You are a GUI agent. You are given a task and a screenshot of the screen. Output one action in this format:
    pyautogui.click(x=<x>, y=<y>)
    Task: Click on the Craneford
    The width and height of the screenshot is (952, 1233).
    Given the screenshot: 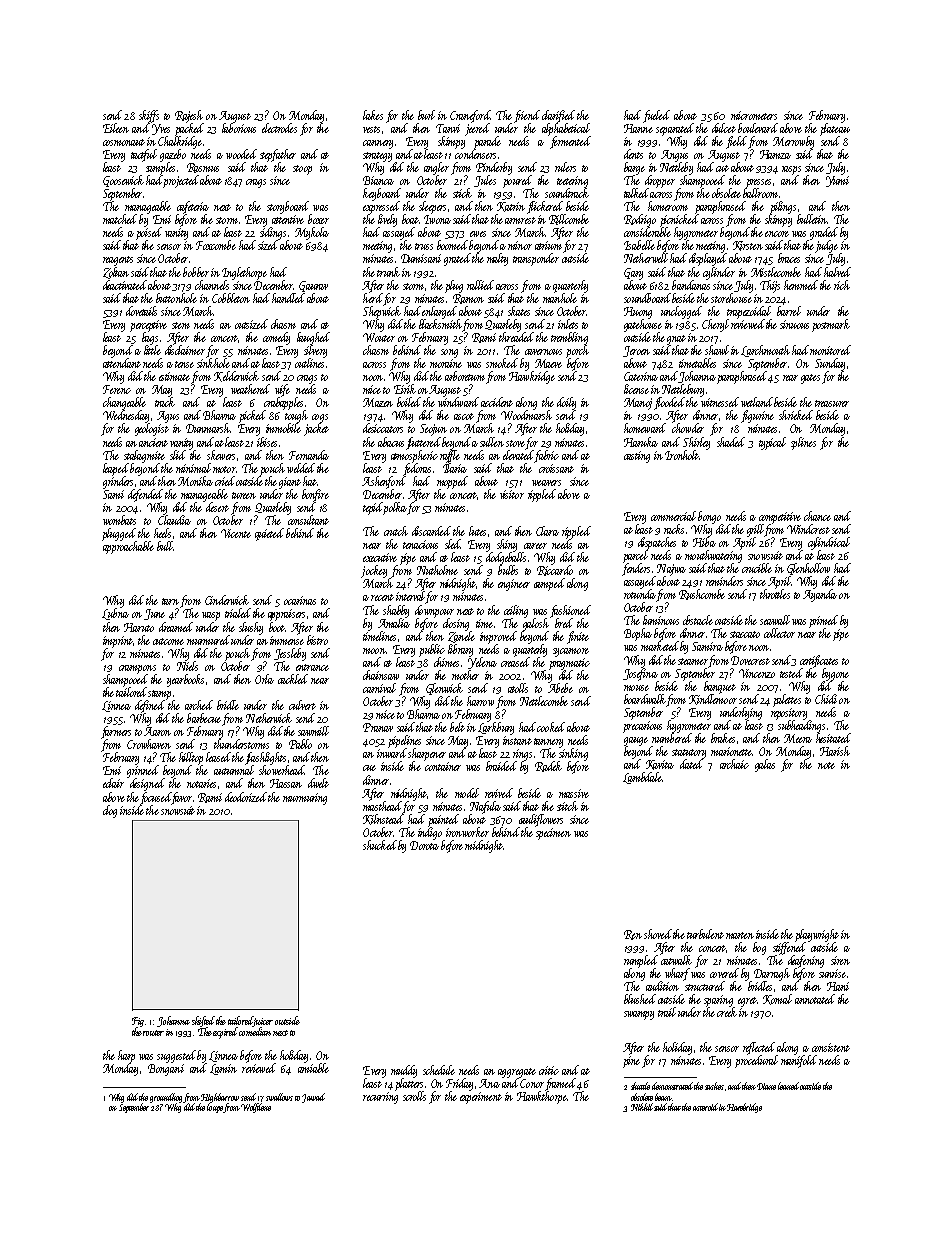 What is the action you would take?
    pyautogui.click(x=470, y=116)
